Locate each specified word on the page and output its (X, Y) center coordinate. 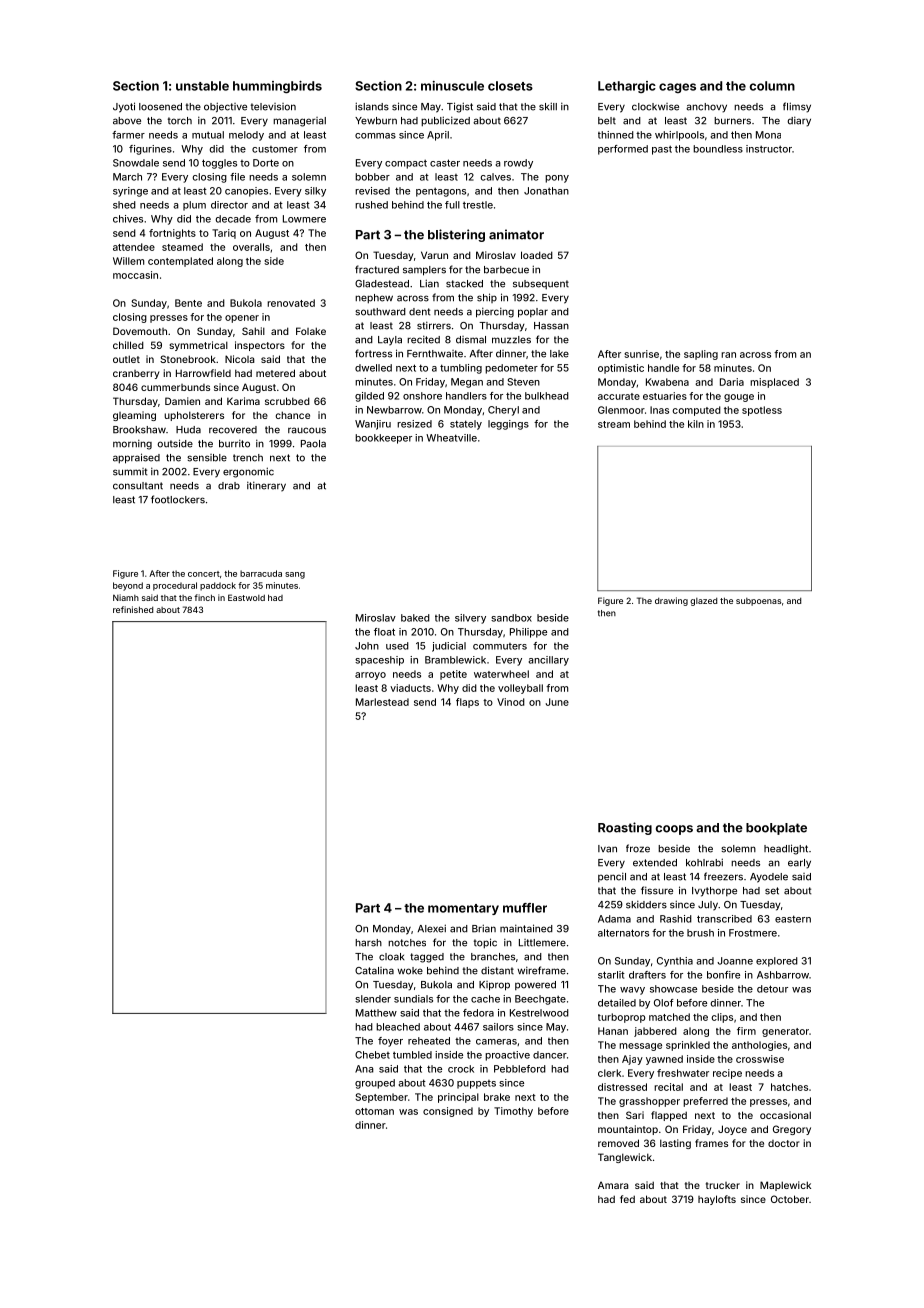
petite (453, 675)
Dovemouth (140, 331)
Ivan (607, 849)
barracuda (261, 573)
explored (777, 962)
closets (510, 86)
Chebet (372, 1055)
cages (677, 88)
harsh (368, 943)
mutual (208, 135)
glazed (703, 602)
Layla (390, 341)
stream (614, 424)
